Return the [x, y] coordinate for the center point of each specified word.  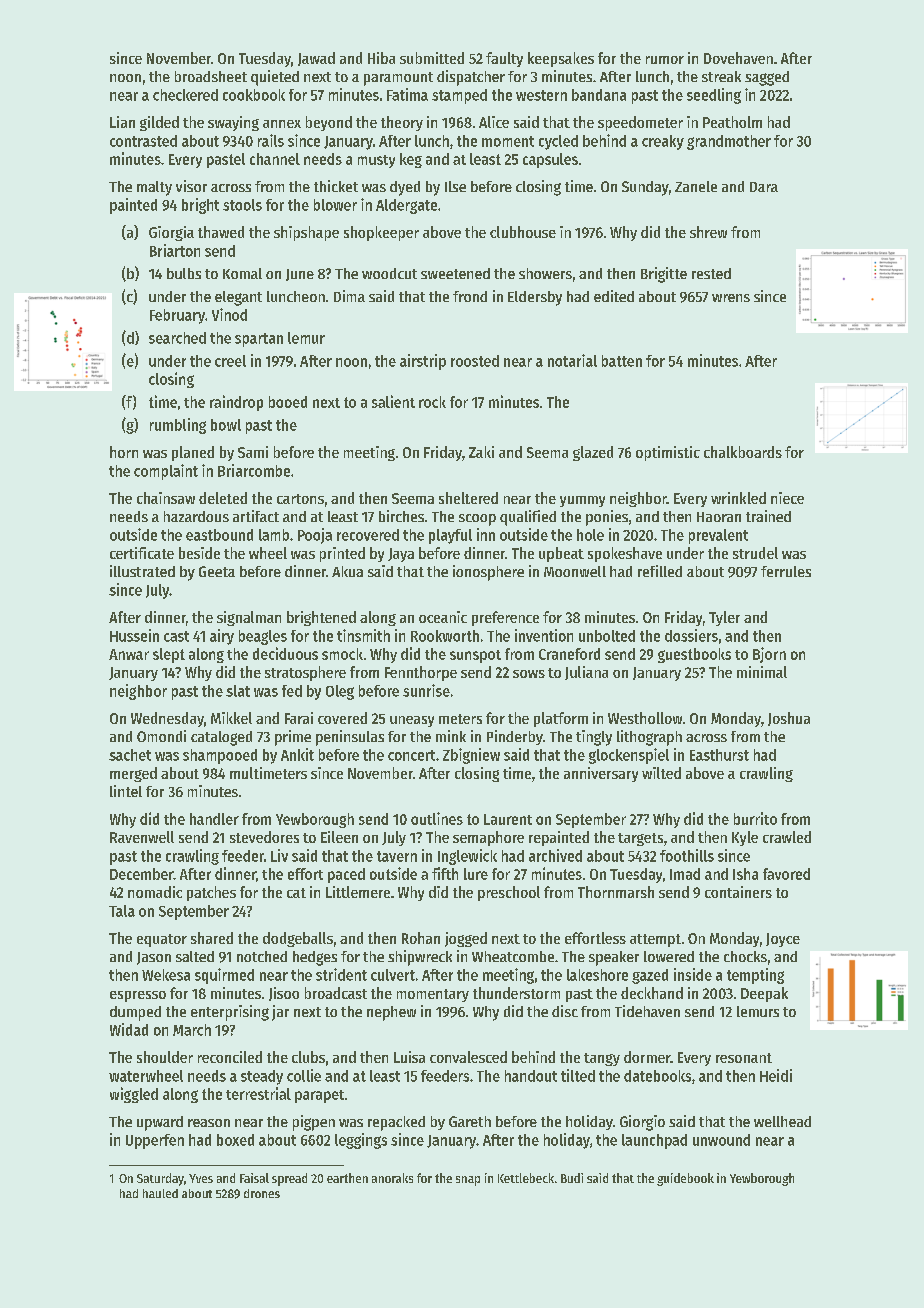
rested [711, 273]
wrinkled [738, 498]
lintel [126, 791]
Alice [494, 122]
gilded [159, 123]
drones [262, 1193]
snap [468, 1181]
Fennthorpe [421, 673]
